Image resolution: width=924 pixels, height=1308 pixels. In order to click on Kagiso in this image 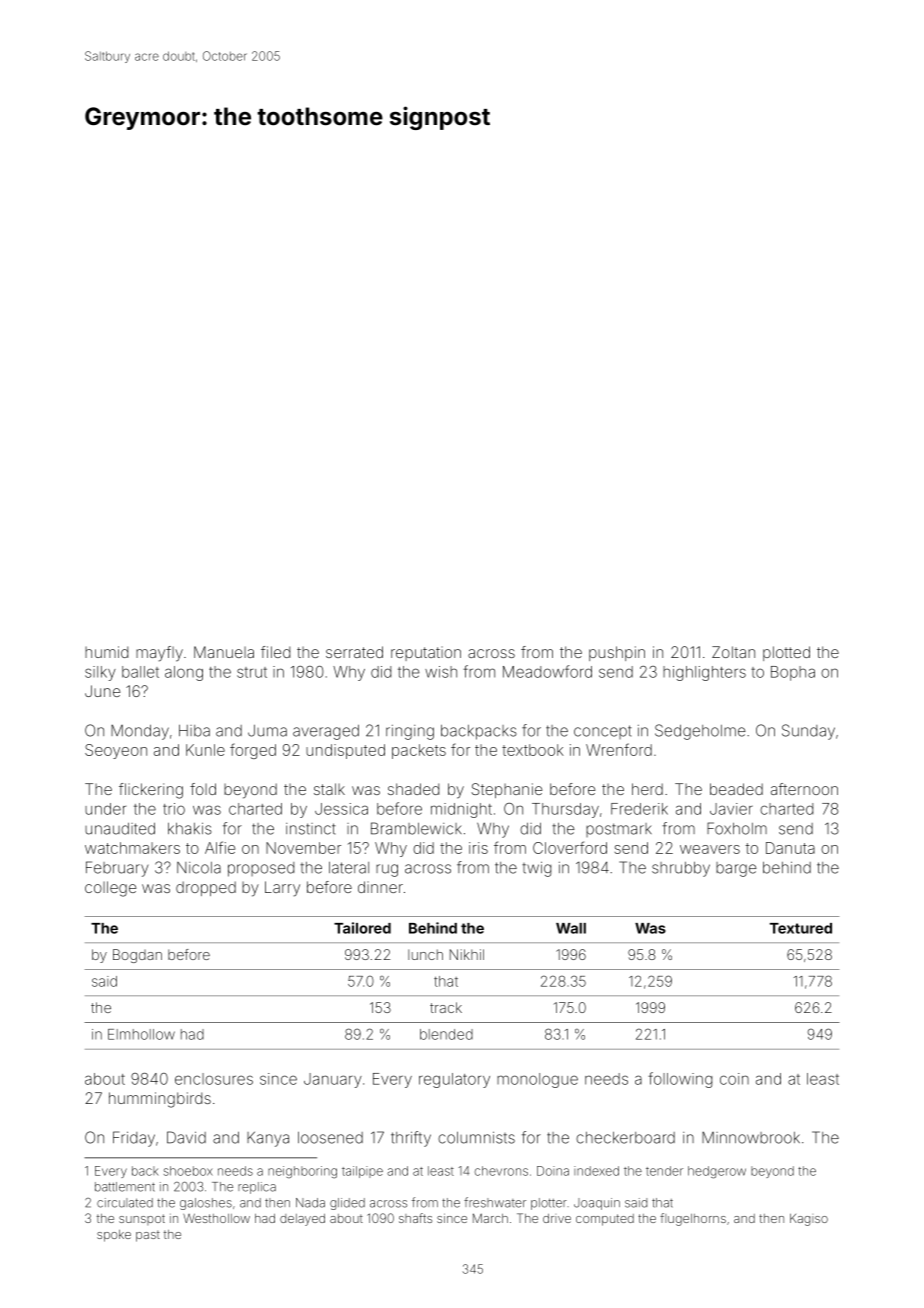, I will do `click(809, 1220)`.
